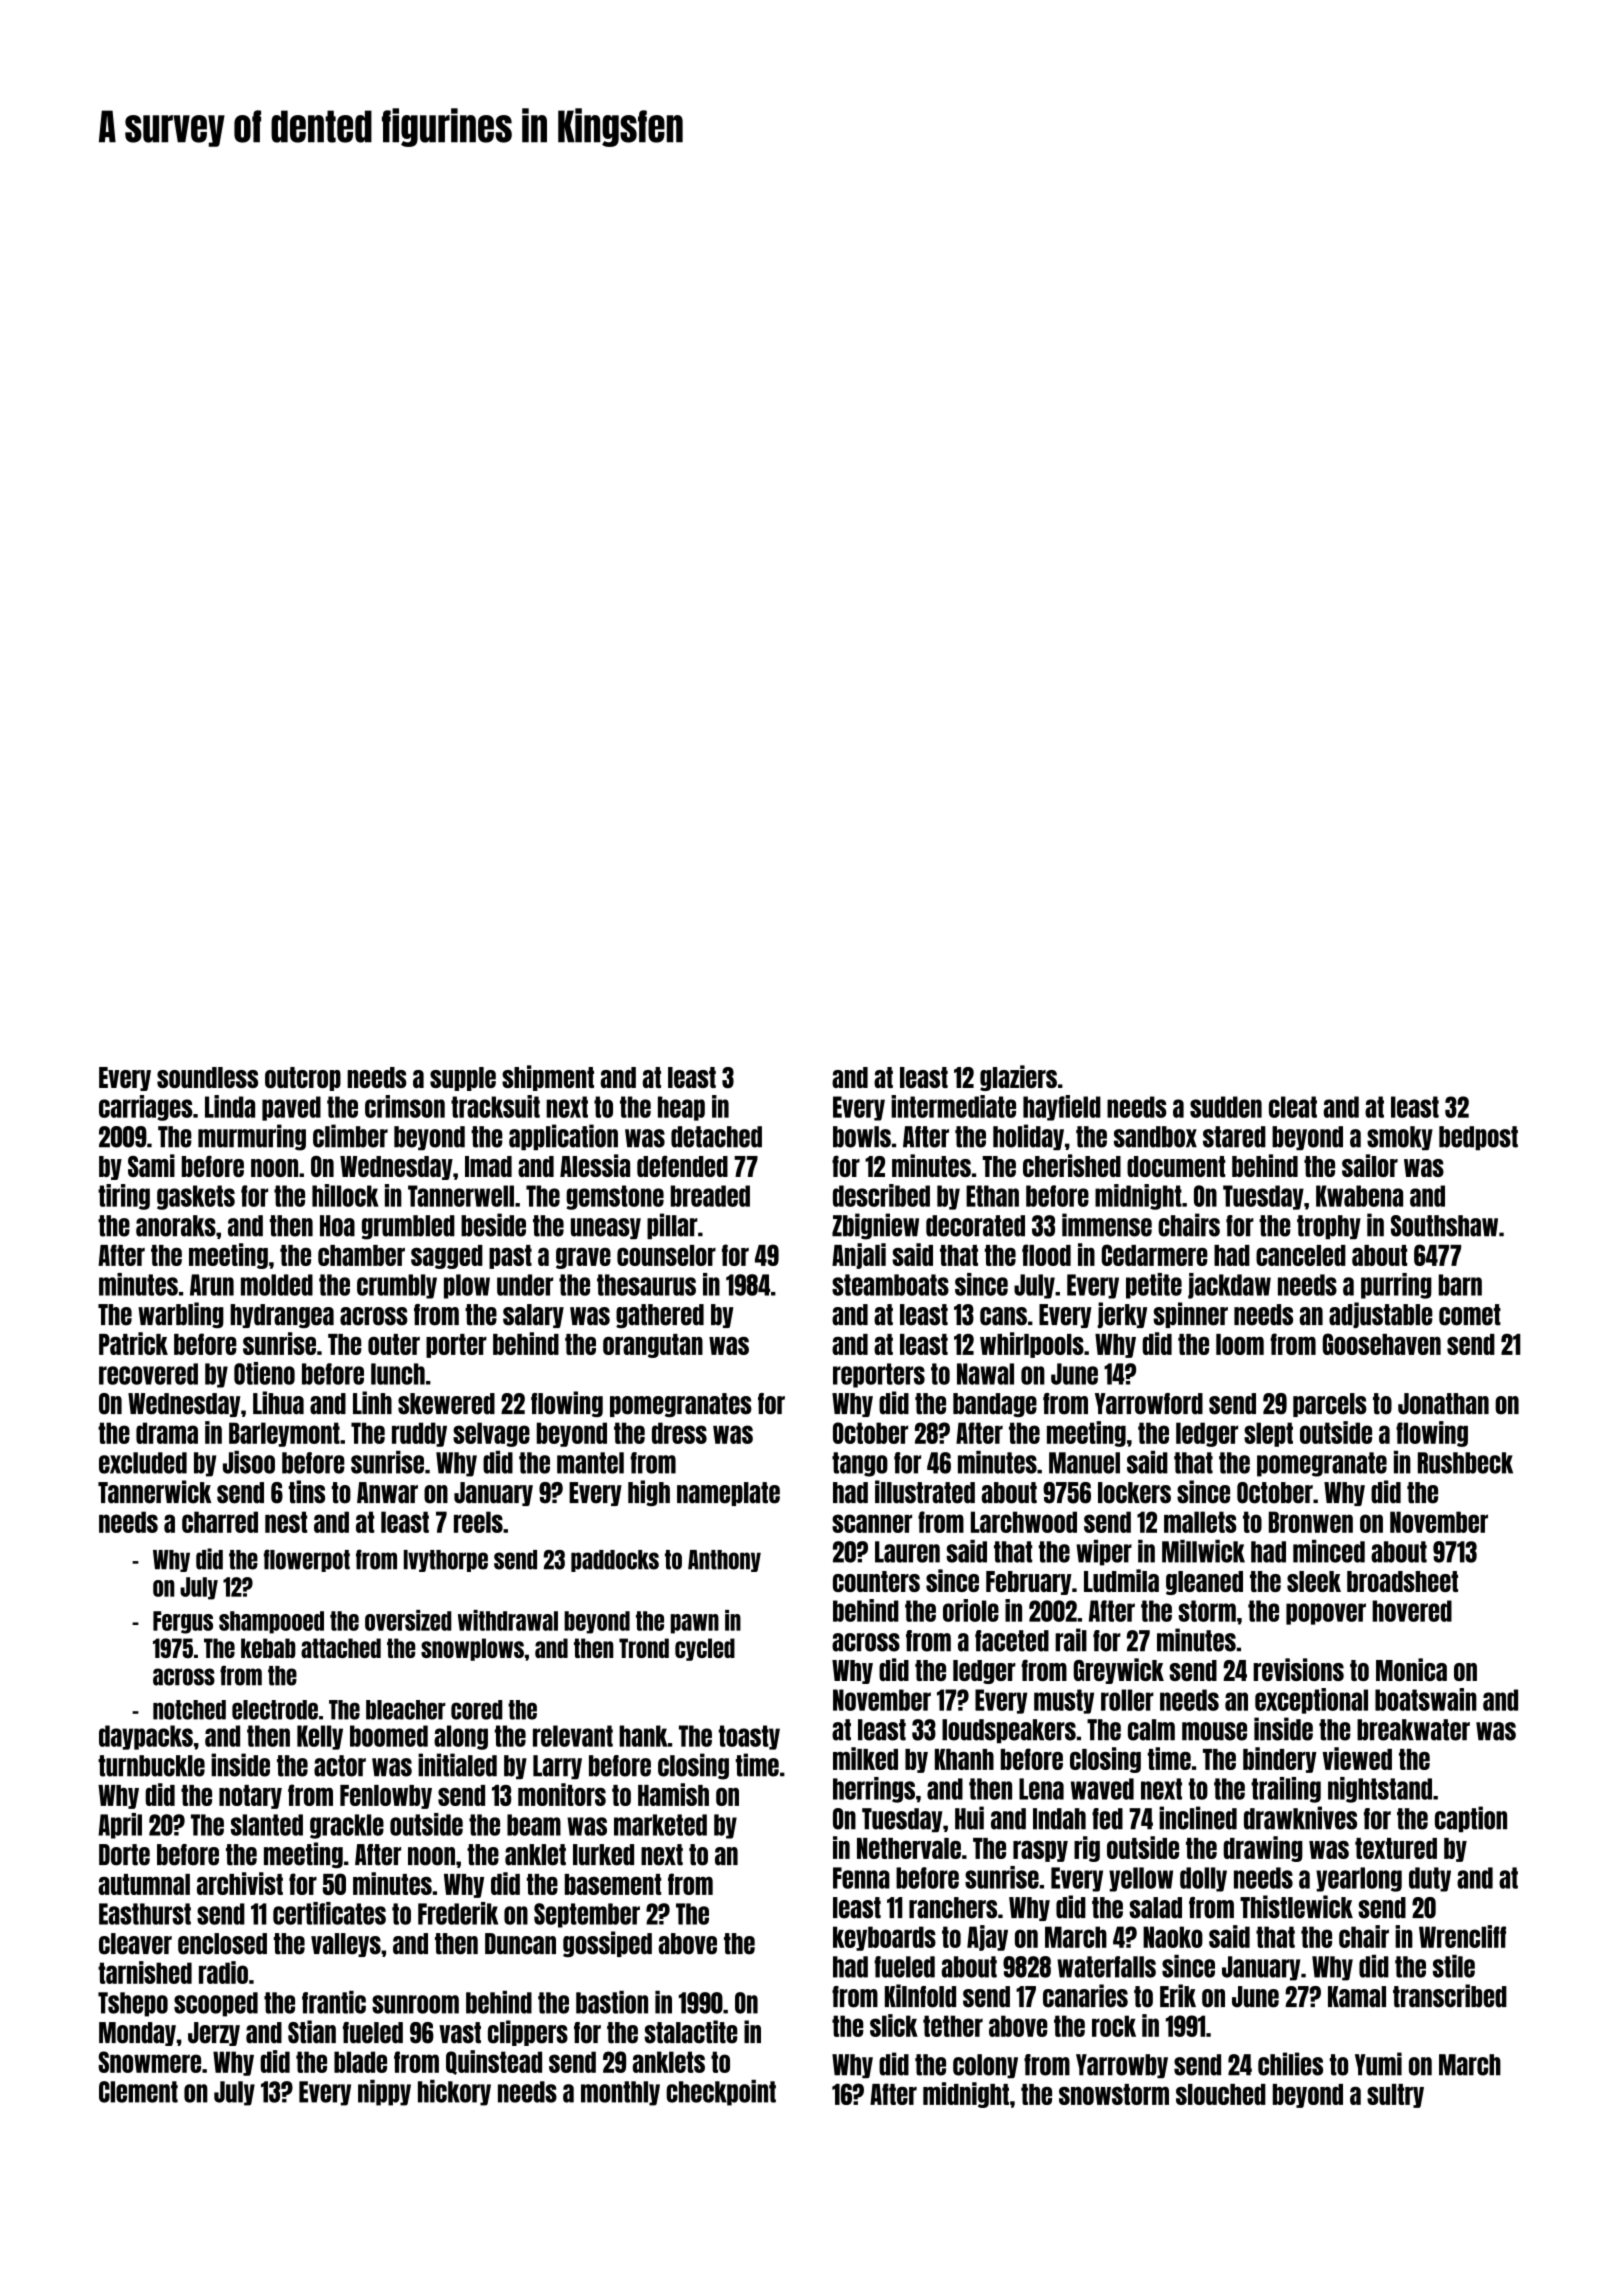 This page has width=1620, height=2292. Describe the element at coordinates (995, 1405) in the page. I see `bandage` at that location.
